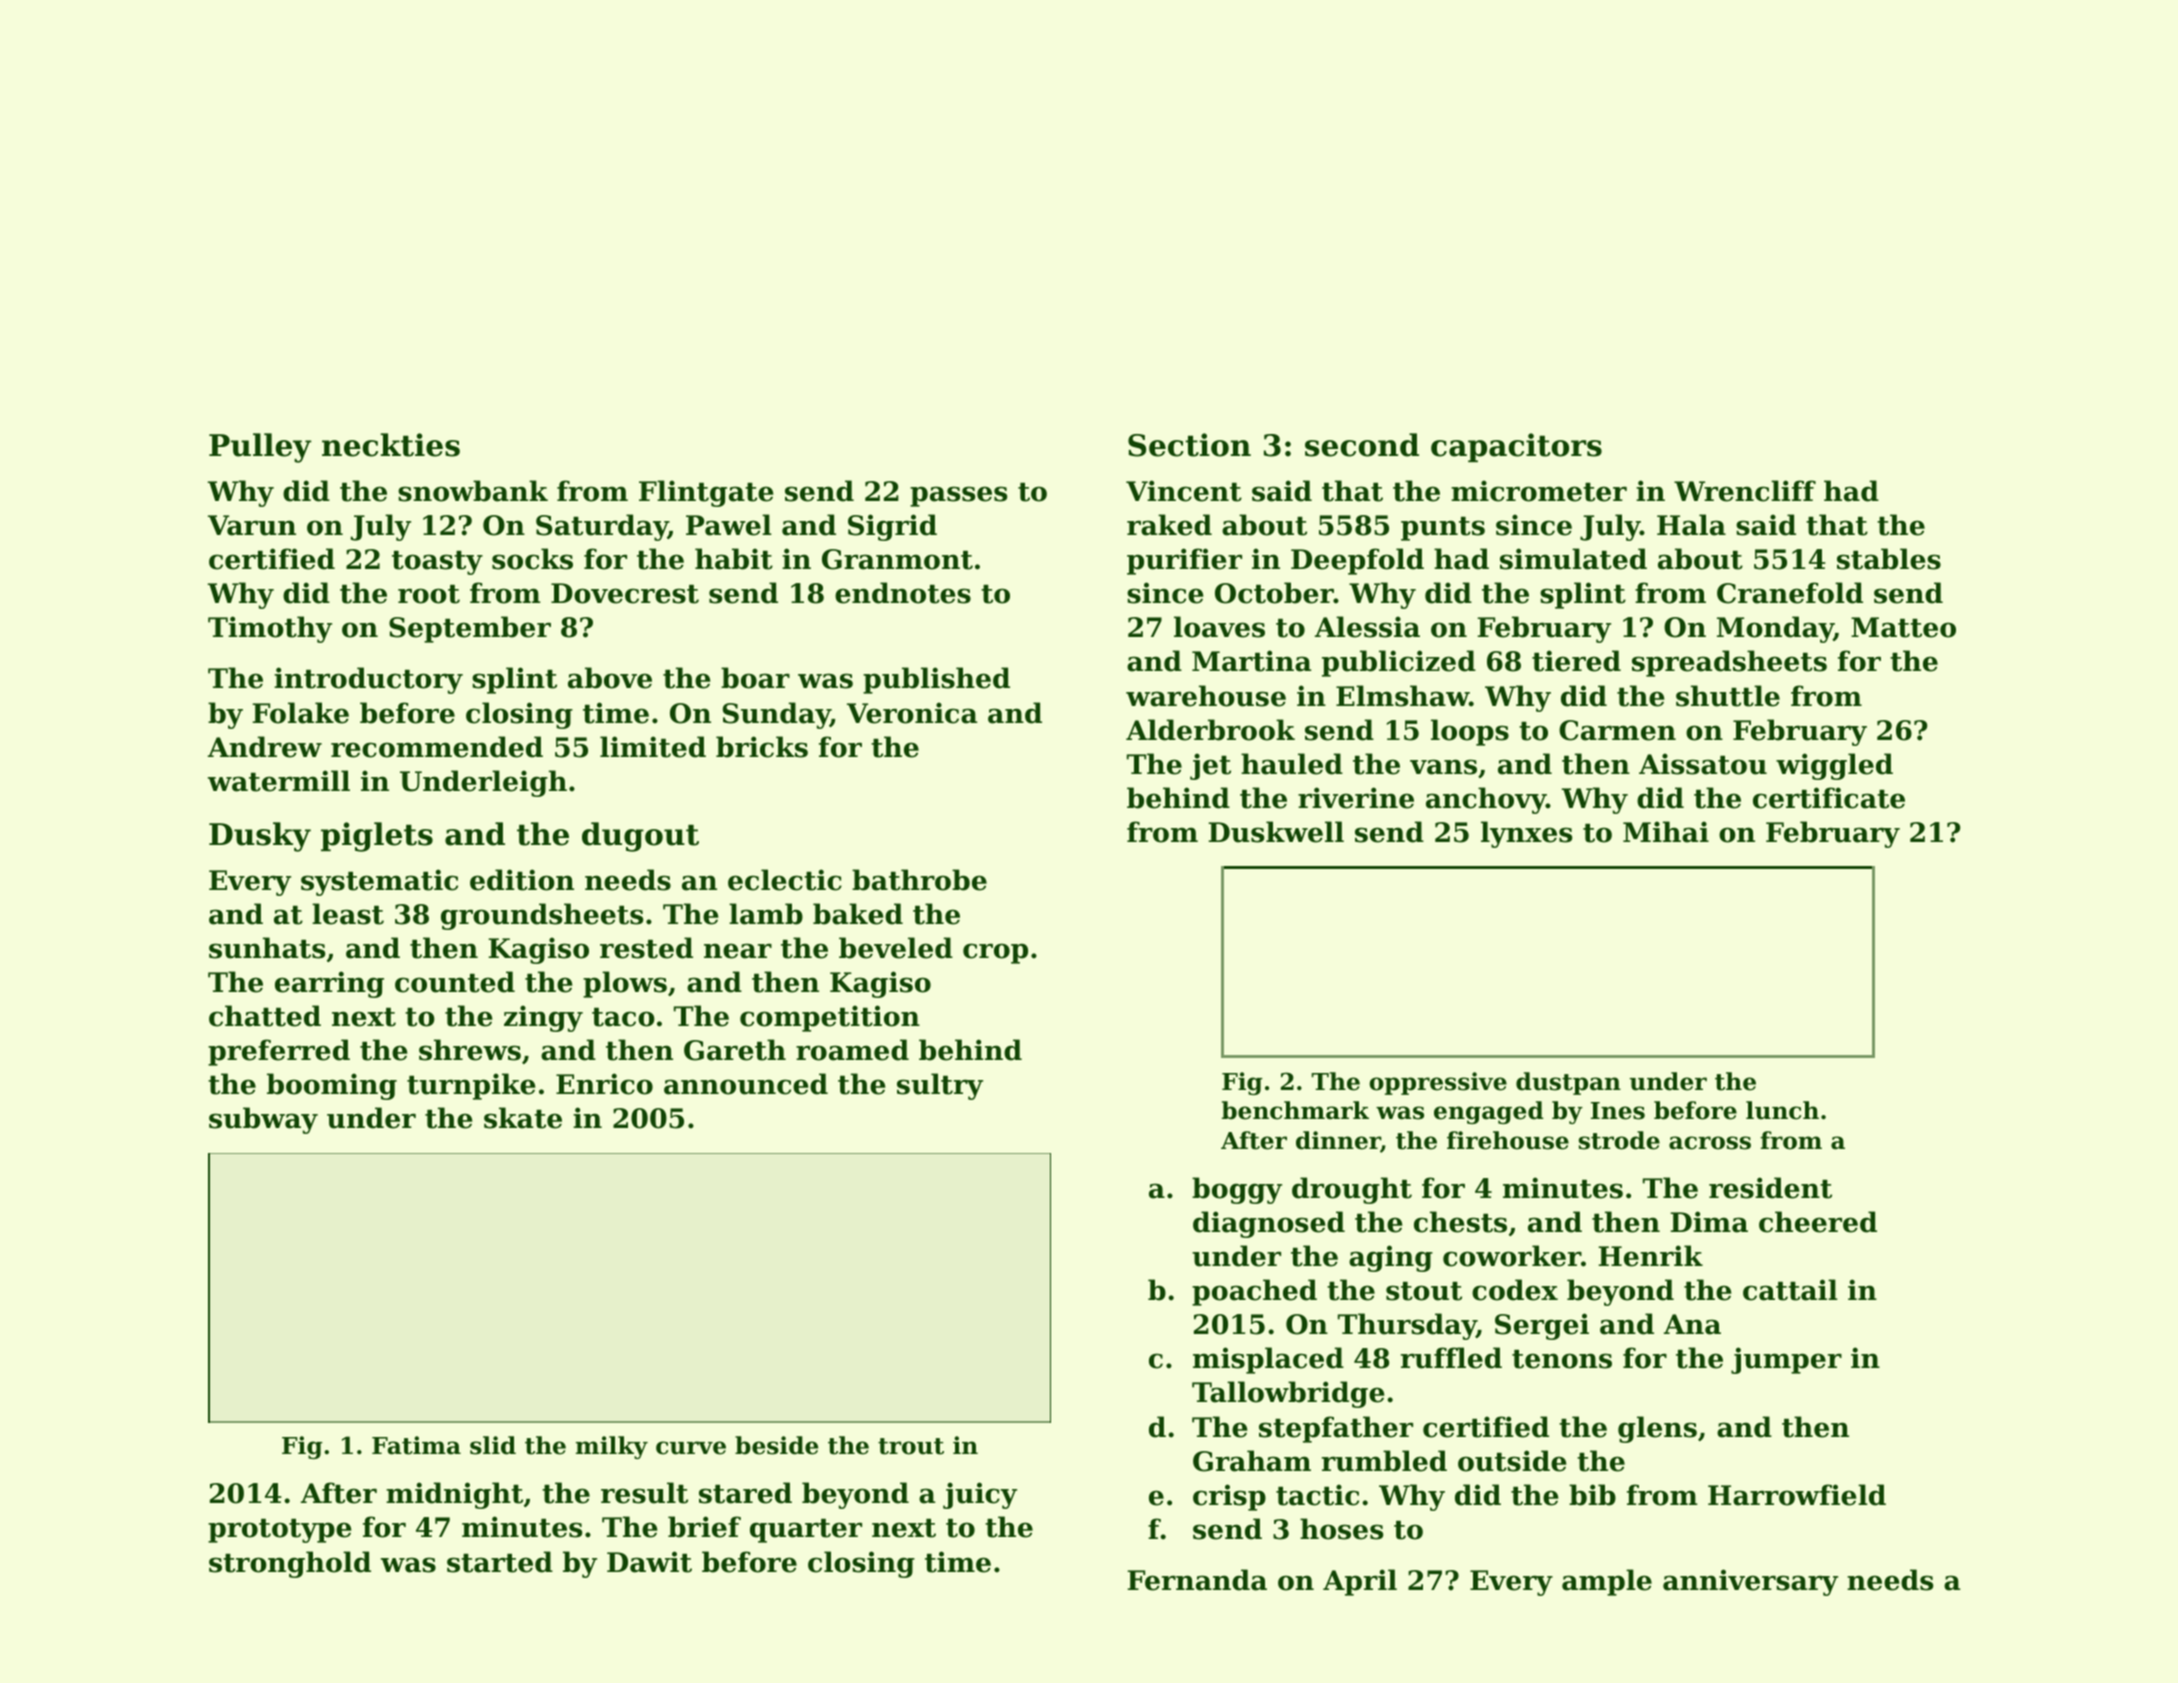 The height and width of the page is (1683, 2178). Describe the element at coordinates (263, 1120) in the page. I see `subway` at that location.
